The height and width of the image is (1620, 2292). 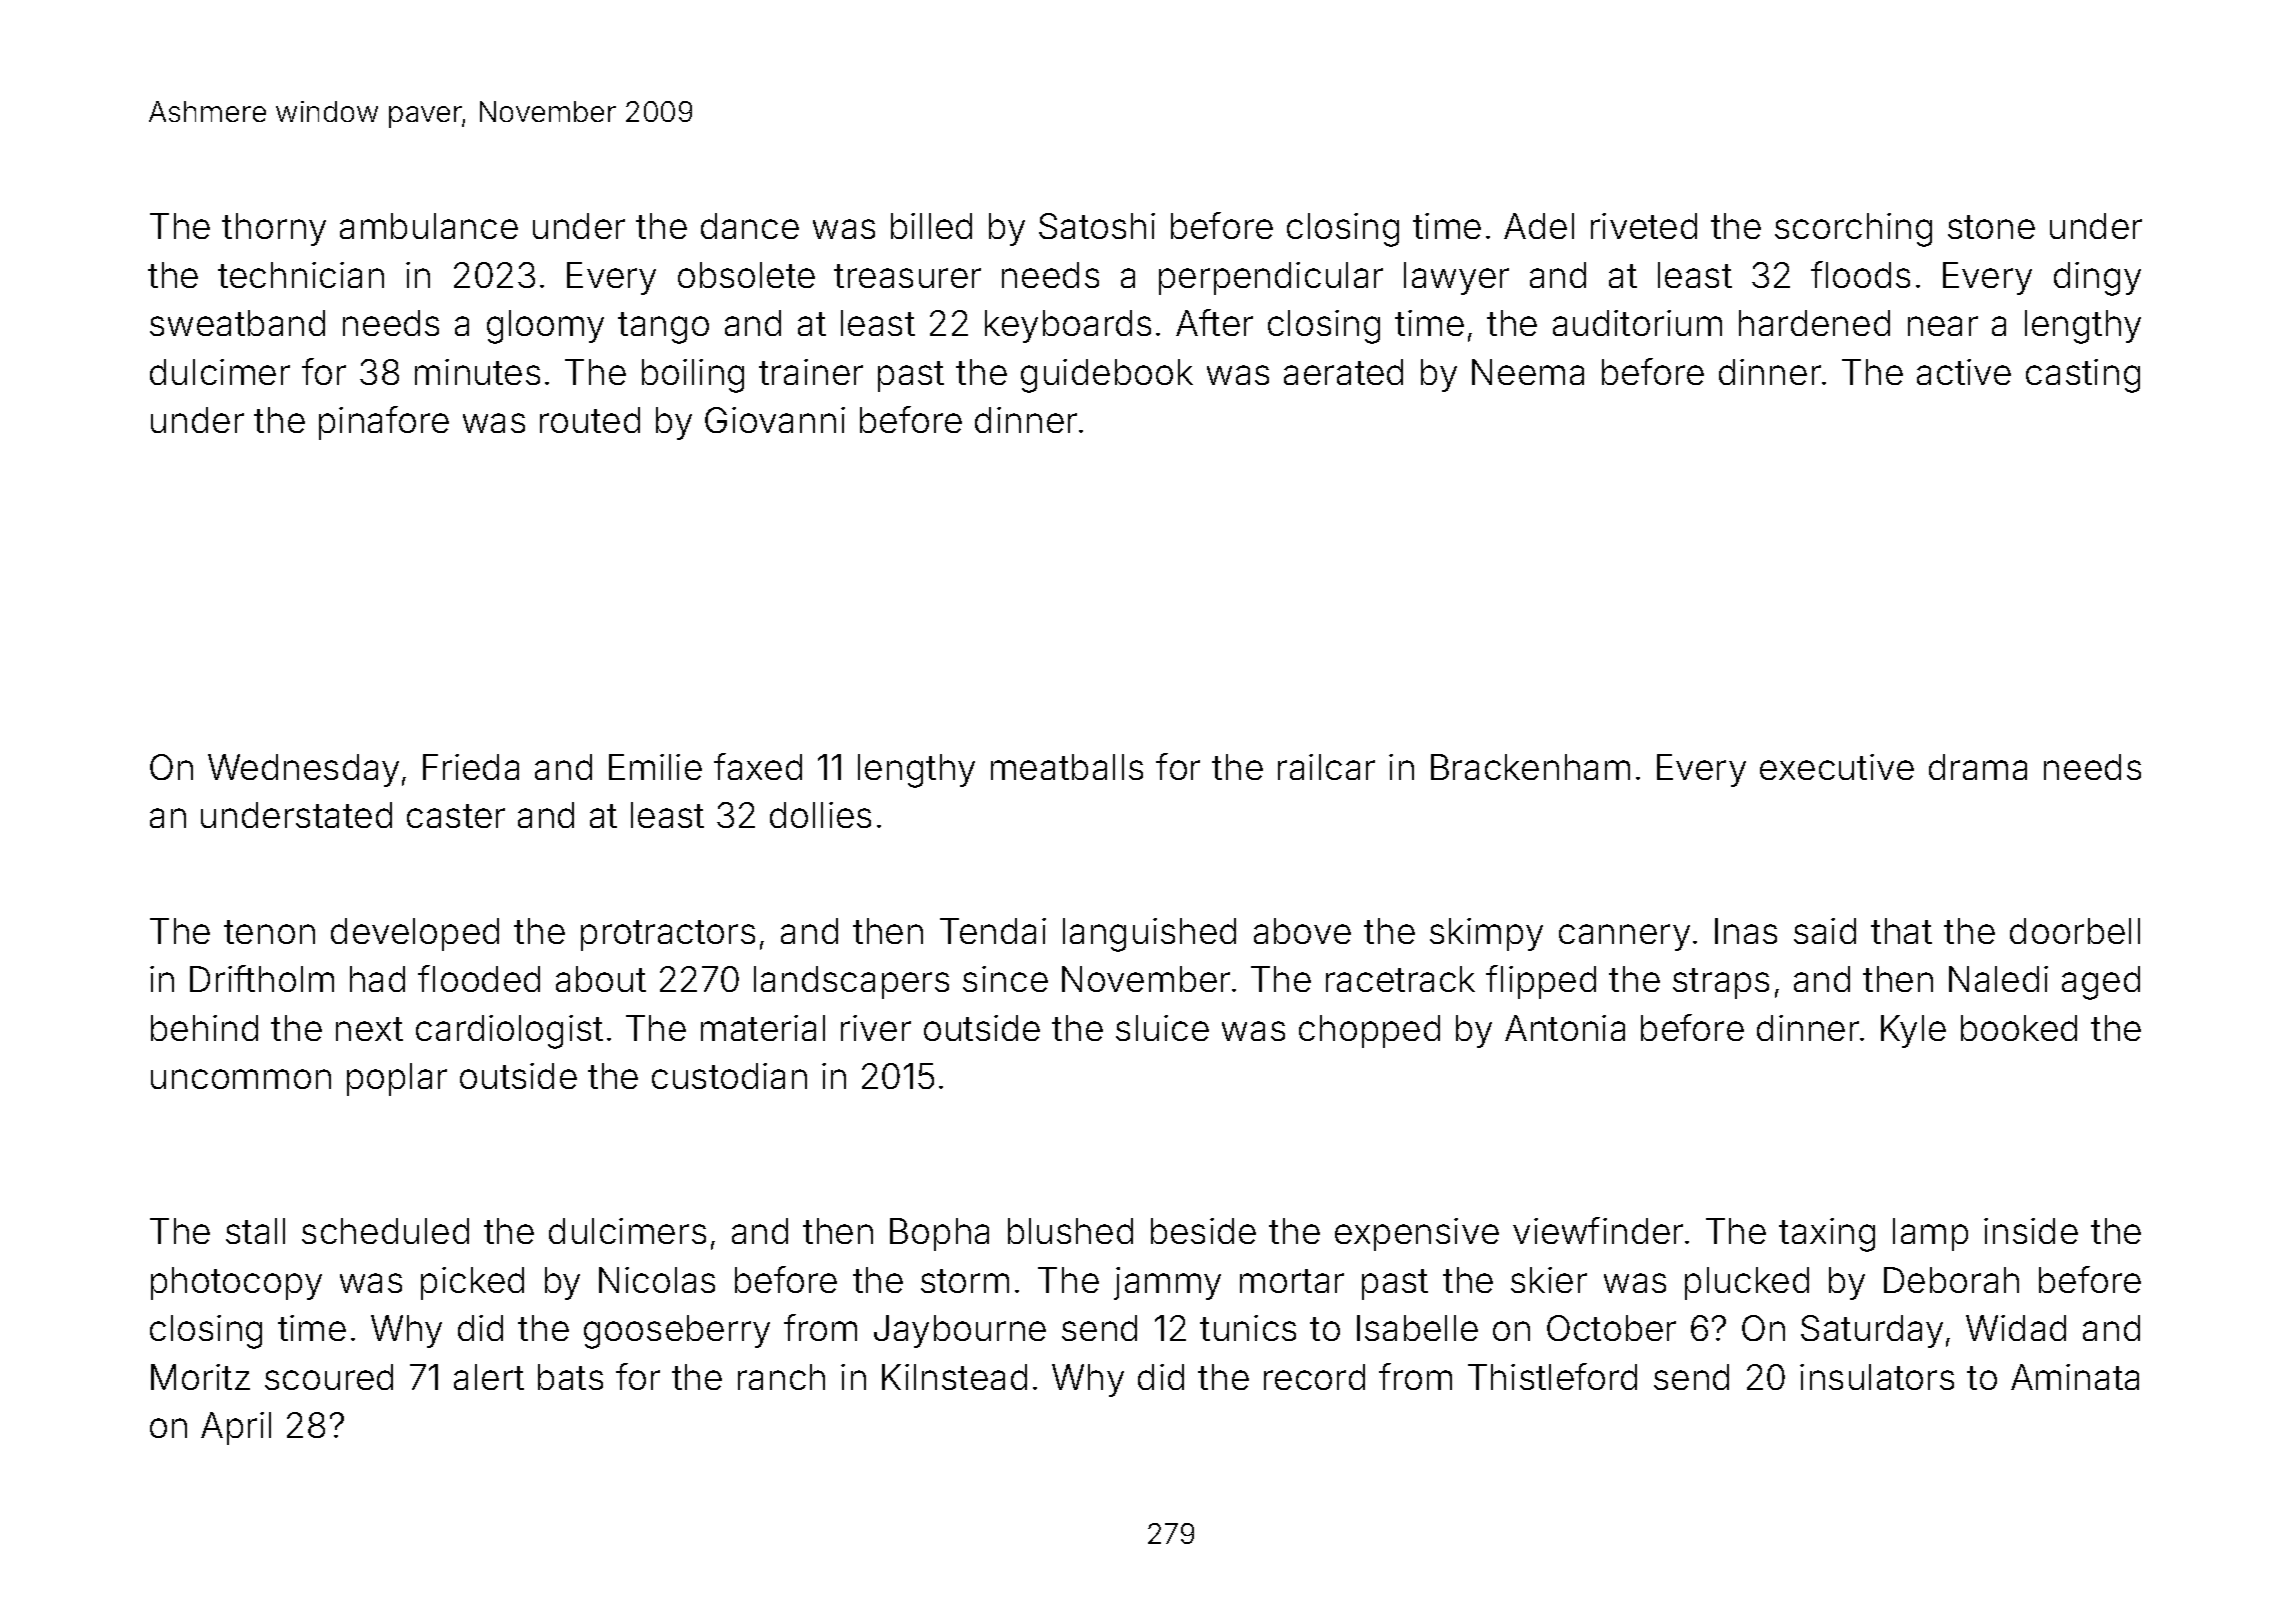 I want to click on thorny, so click(x=274, y=229).
